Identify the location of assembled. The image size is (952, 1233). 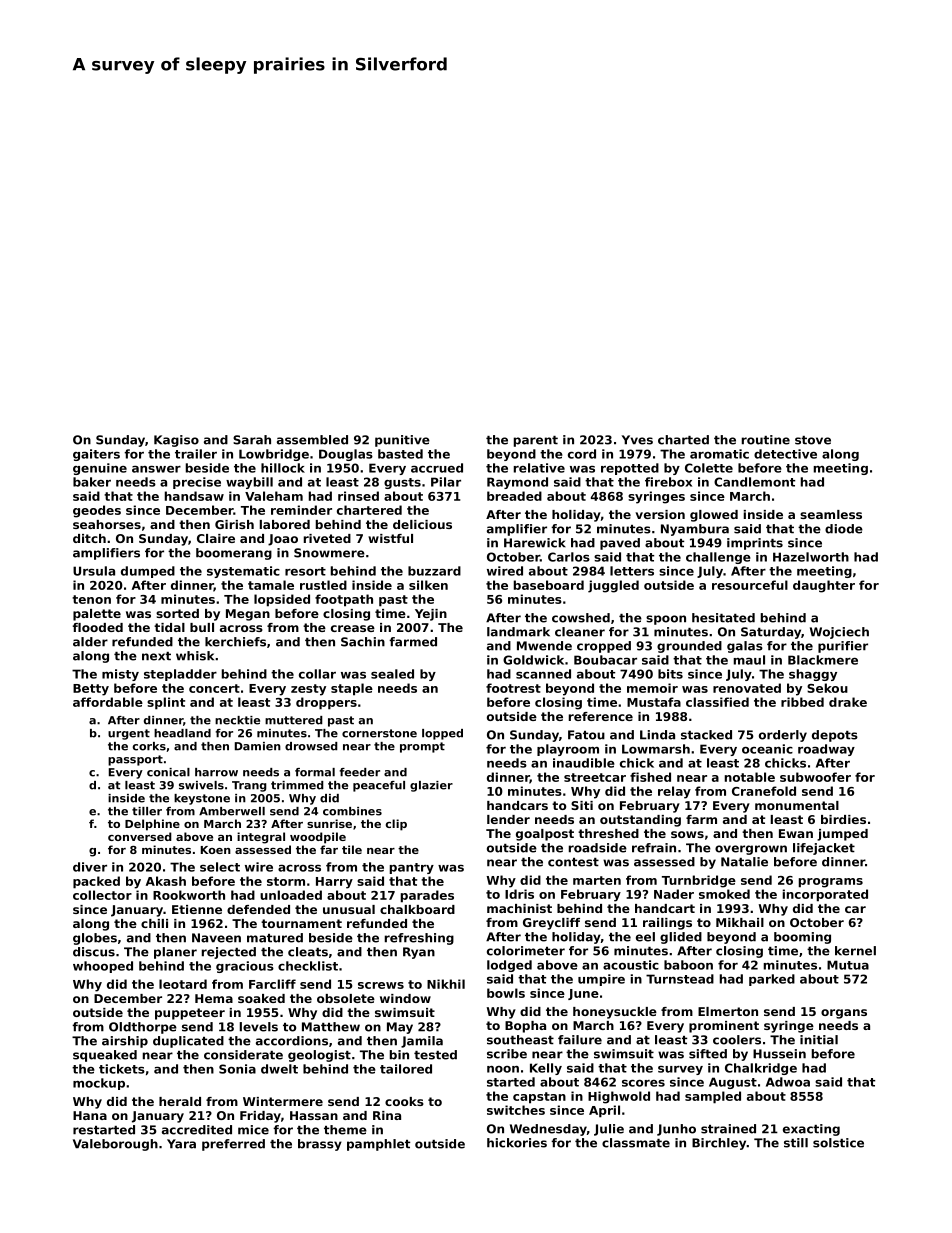
(312, 440).
